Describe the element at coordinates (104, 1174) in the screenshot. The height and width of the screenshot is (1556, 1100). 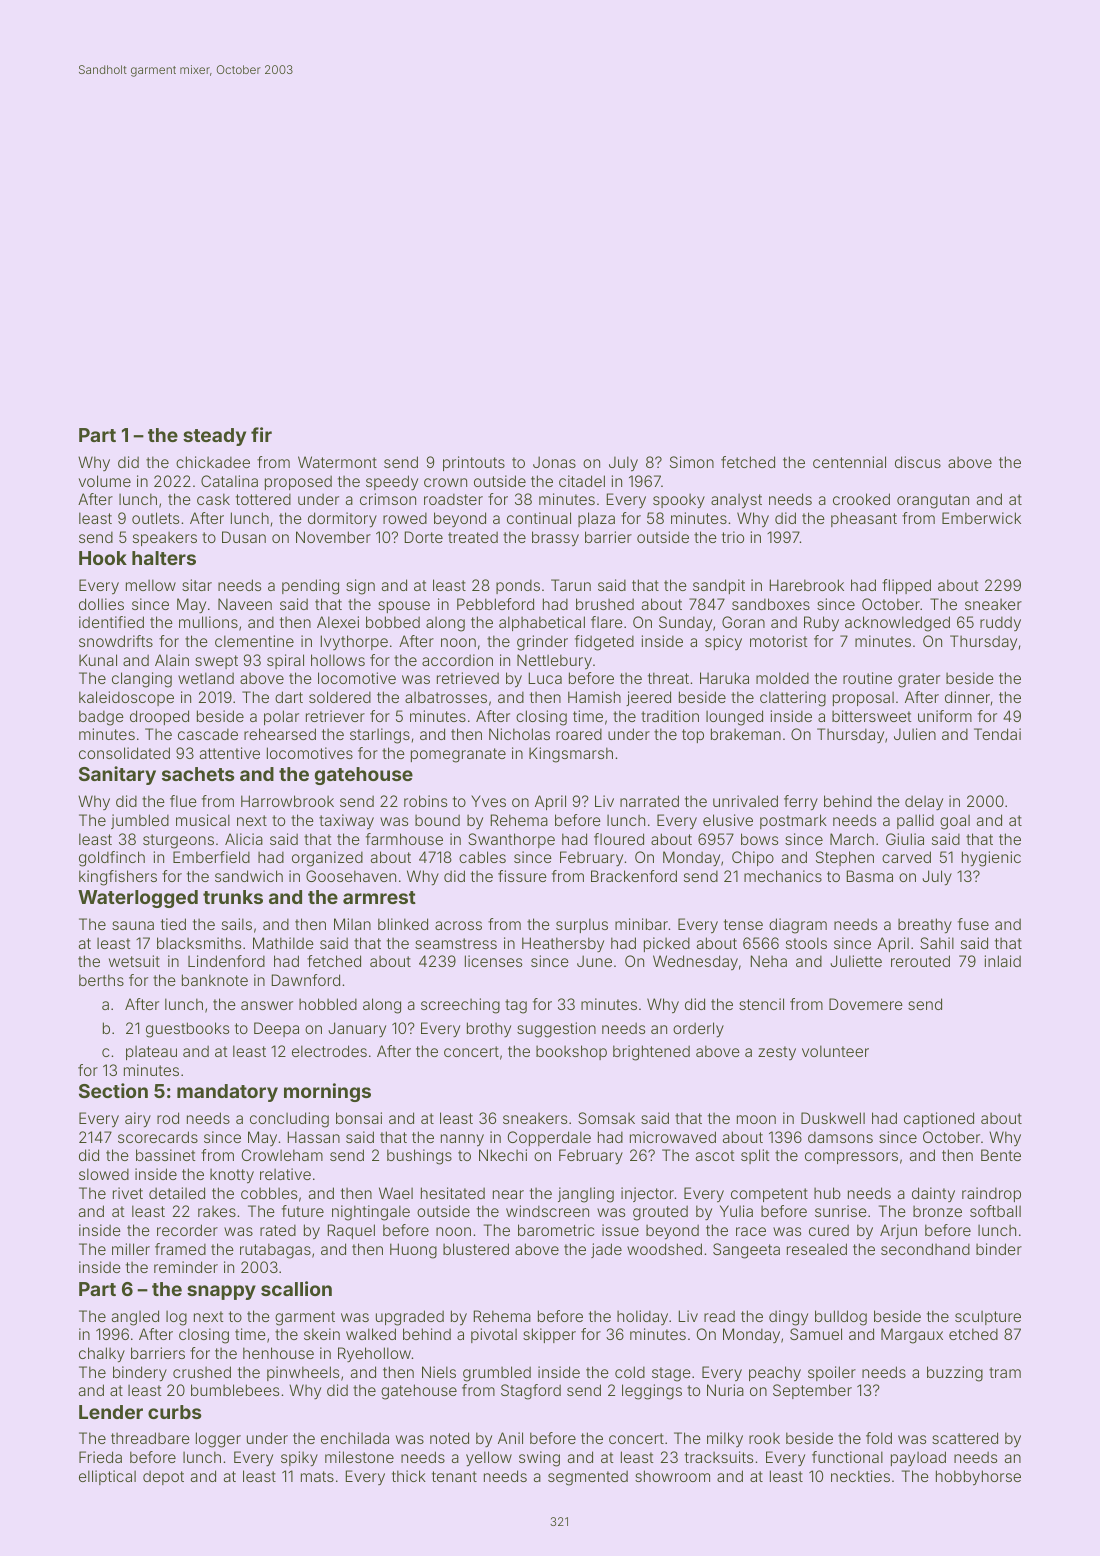
I see `slowed` at that location.
